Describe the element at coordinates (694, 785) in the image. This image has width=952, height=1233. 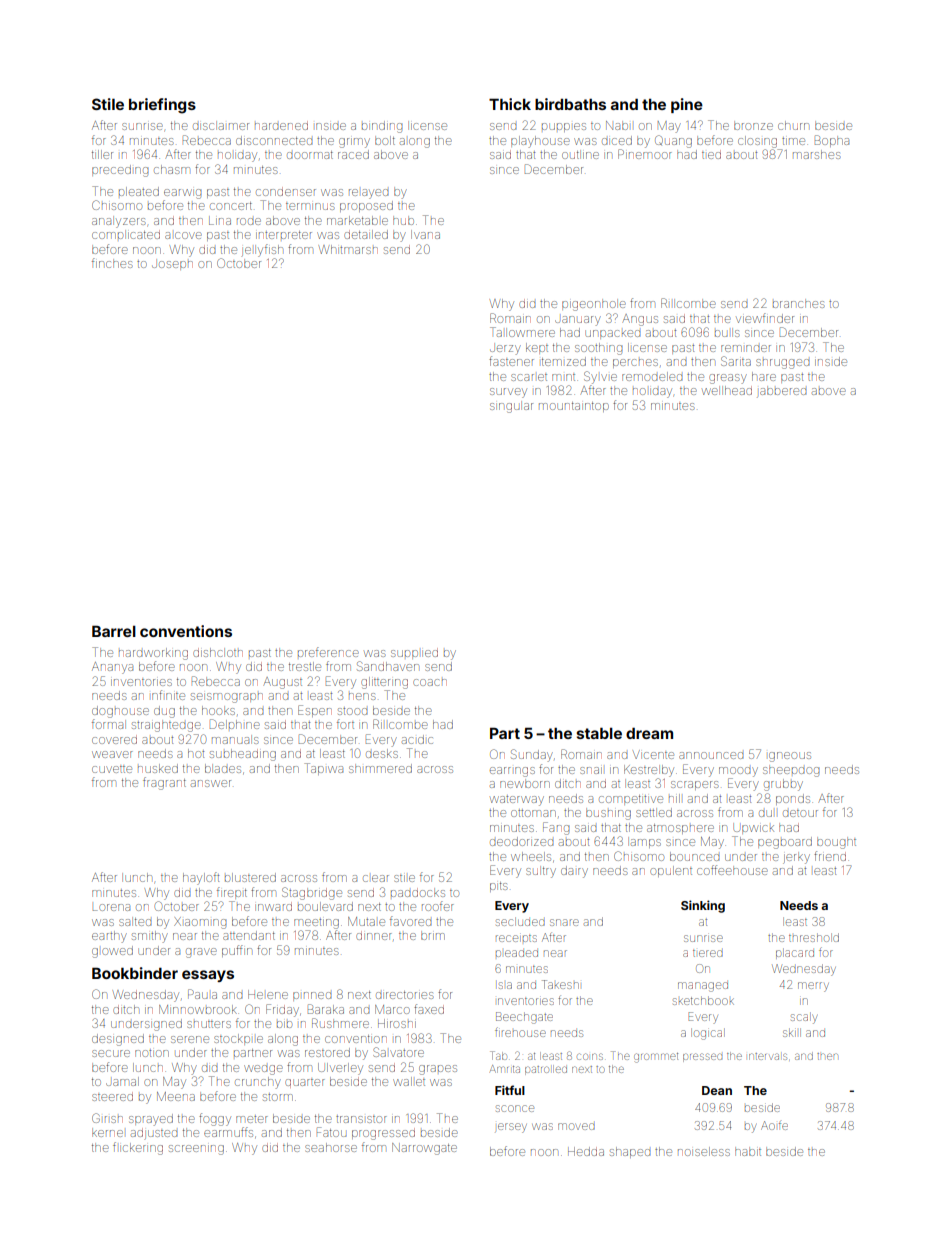
I see `scrapers` at that location.
